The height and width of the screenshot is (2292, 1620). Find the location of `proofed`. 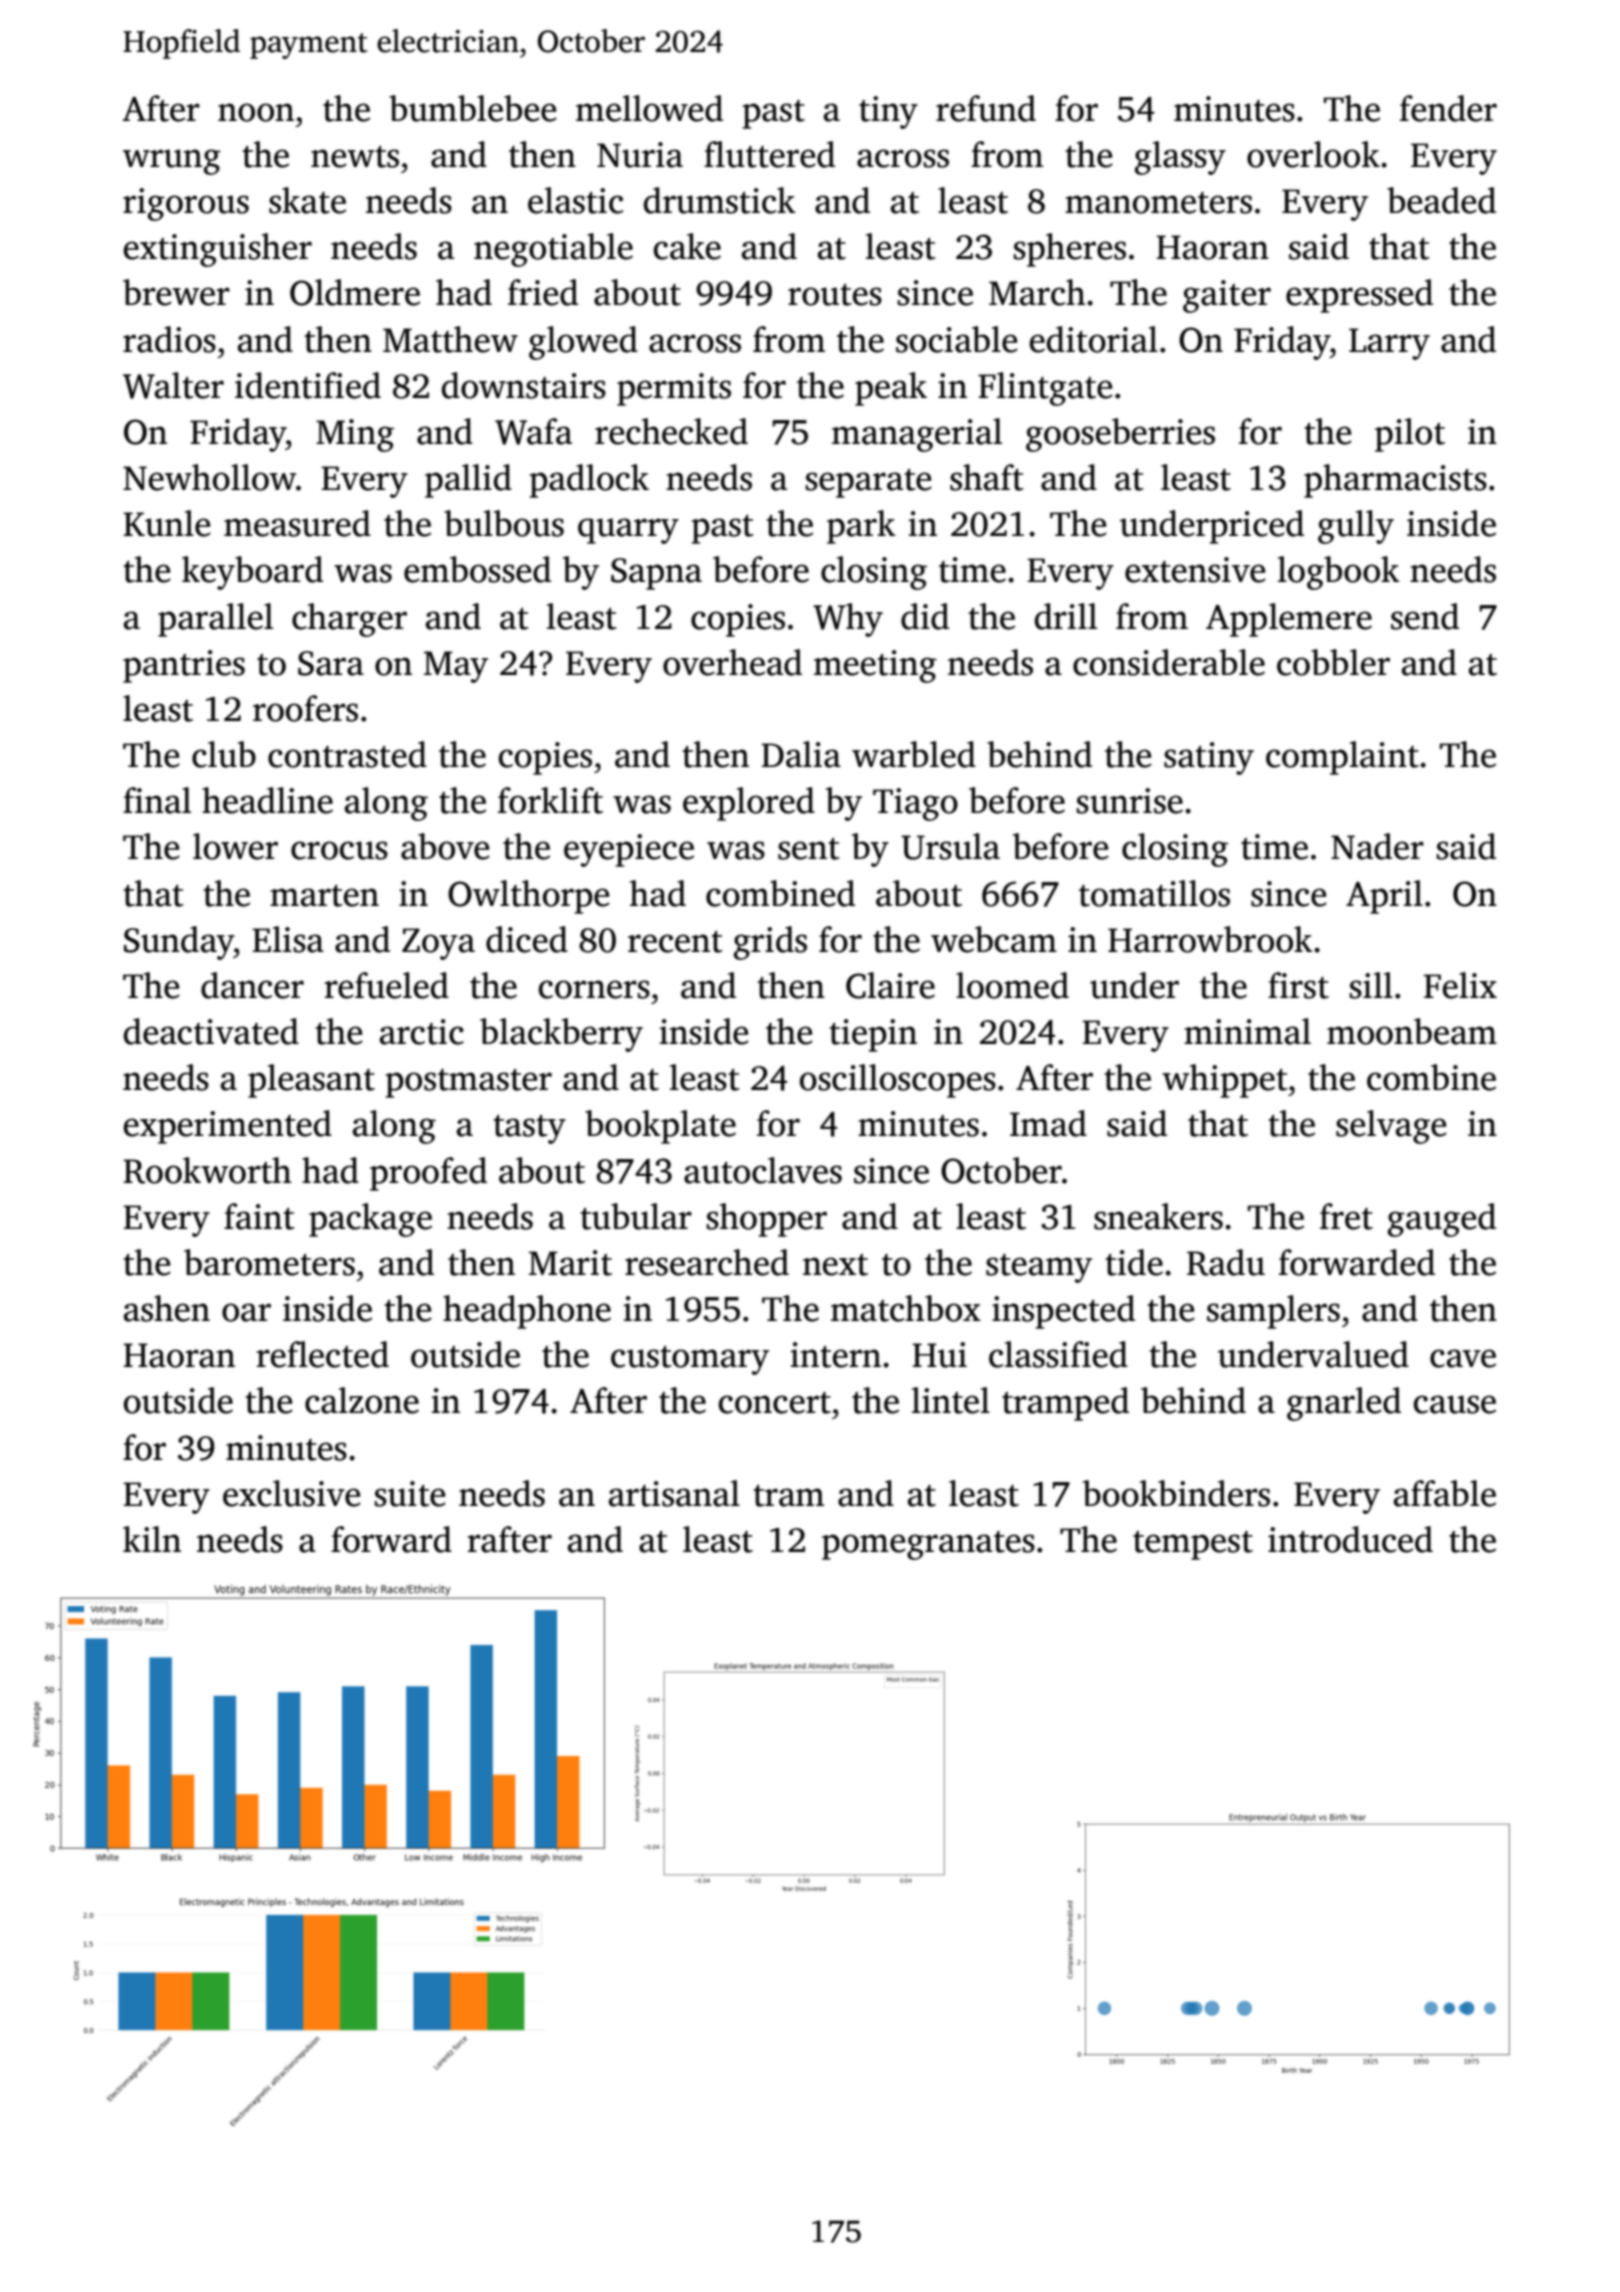

proofed is located at coordinates (428, 1174).
